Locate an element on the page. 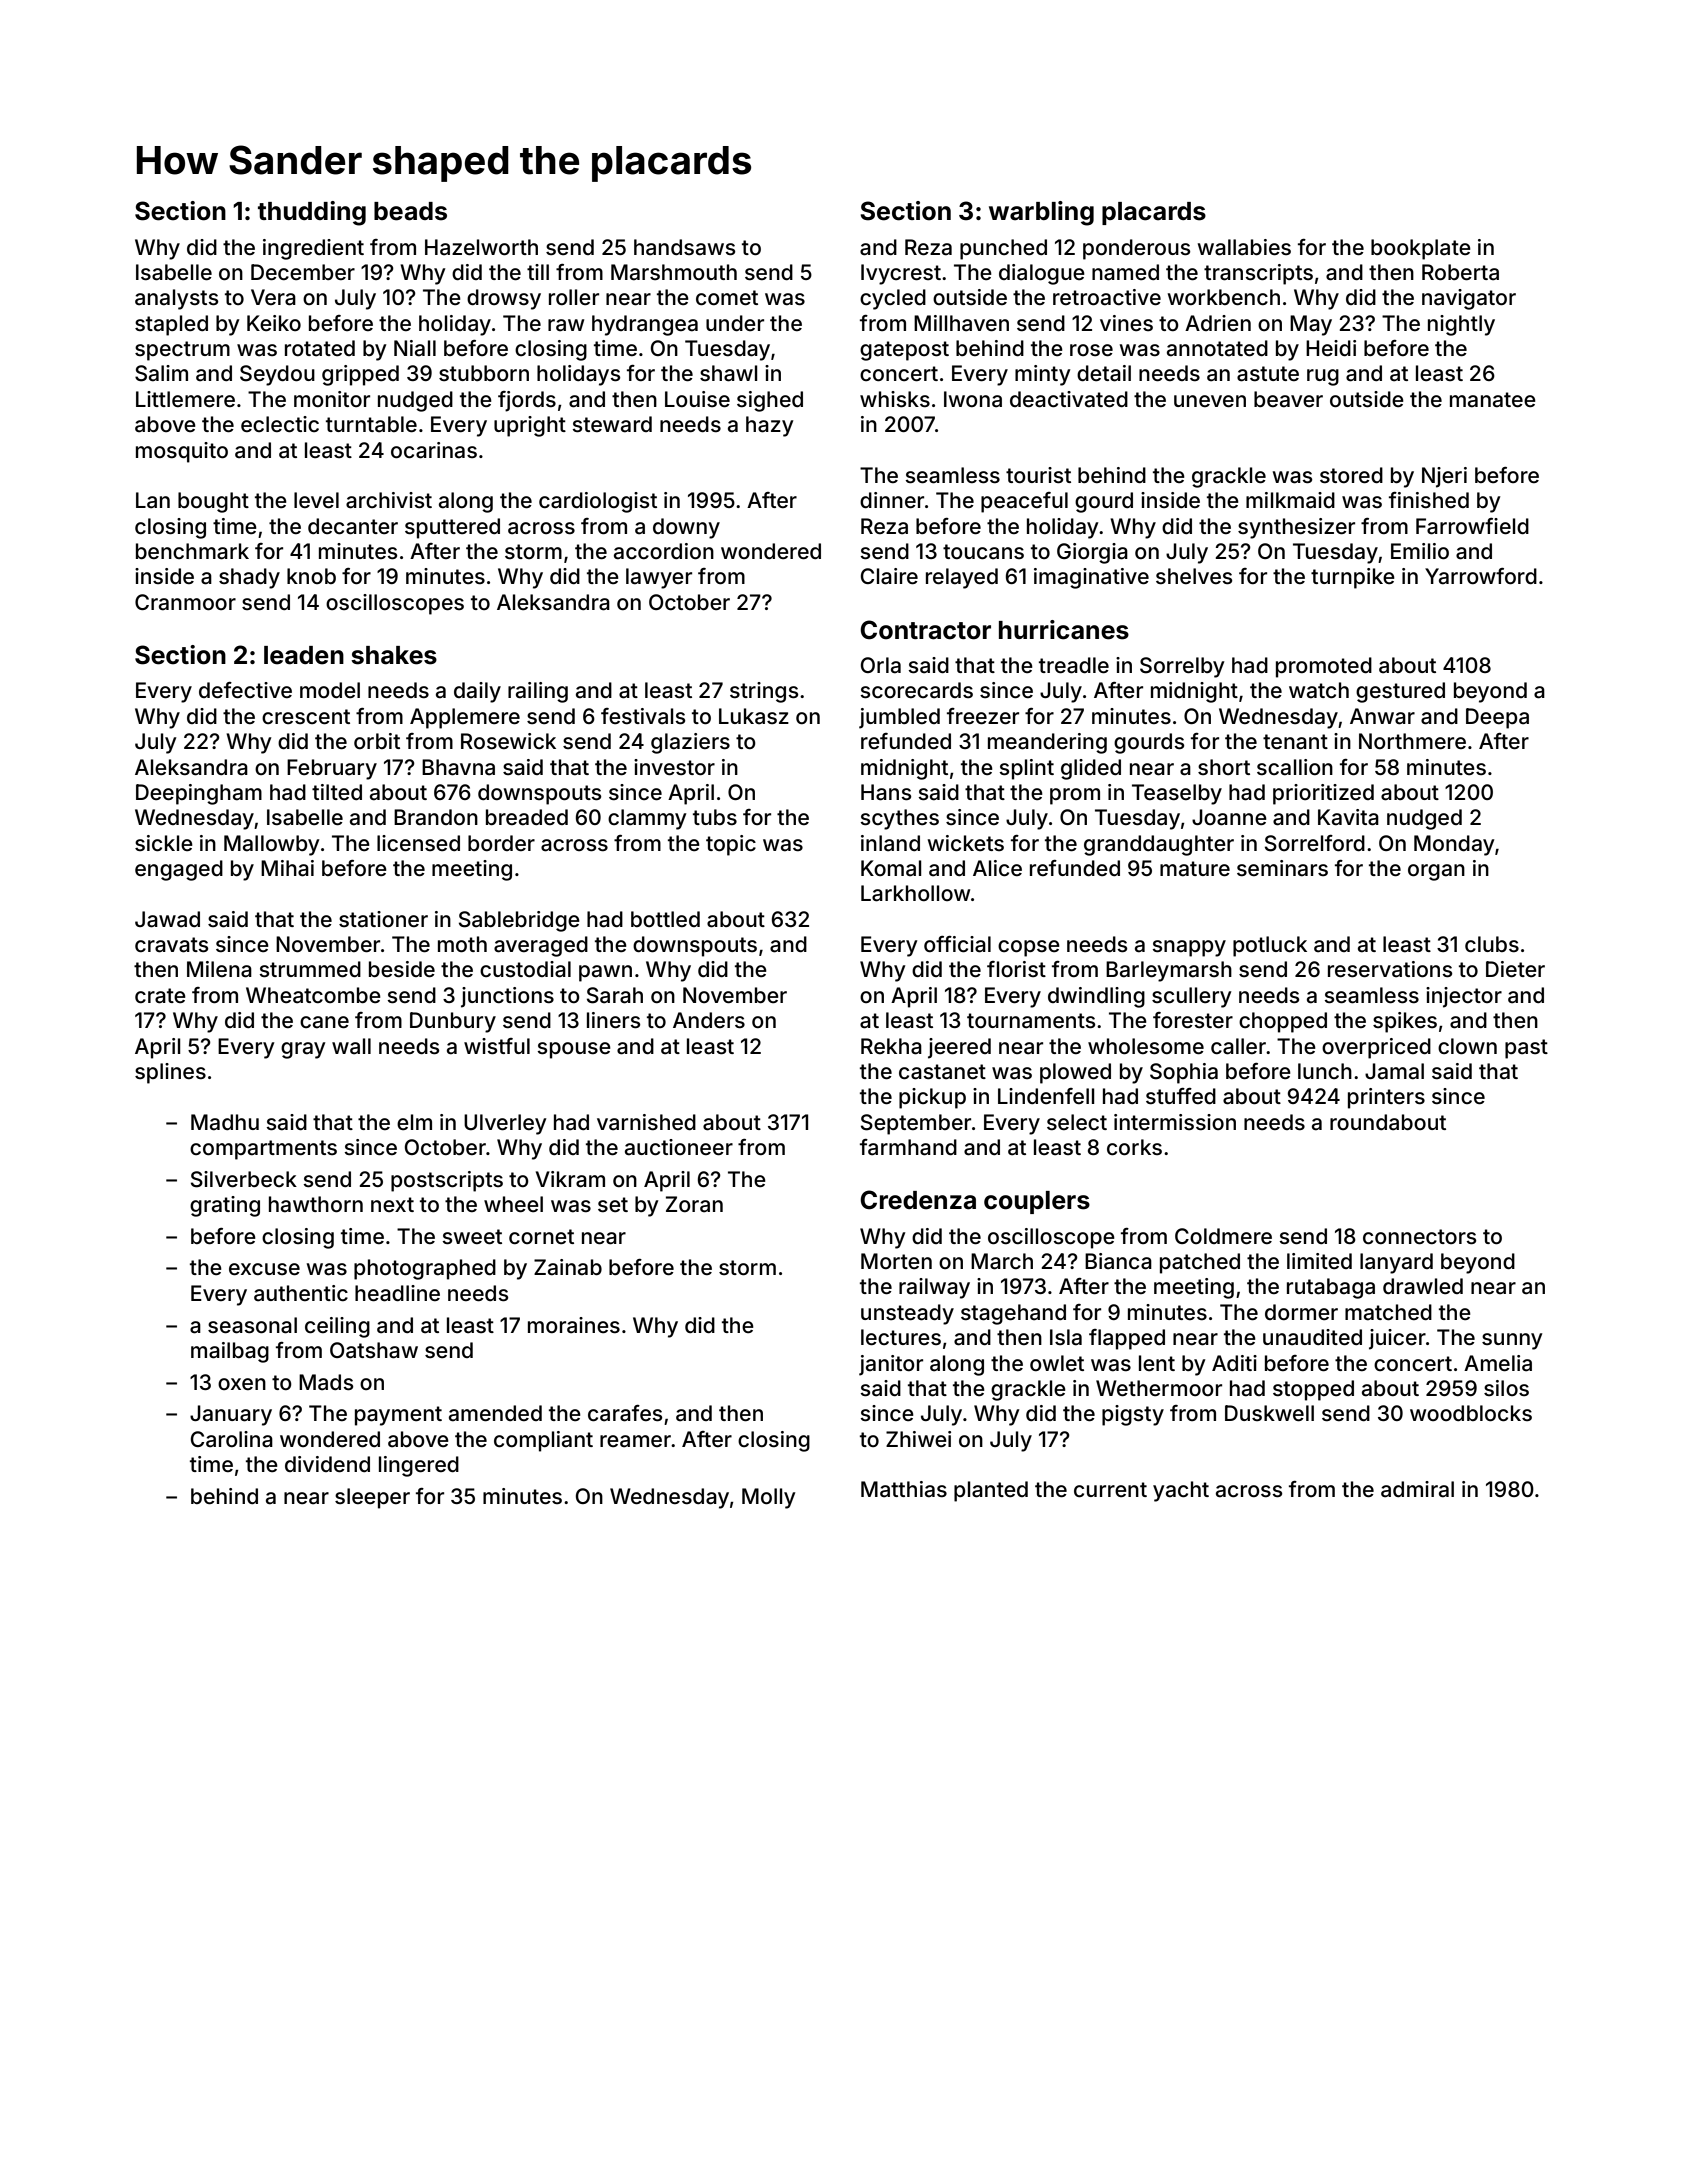 The height and width of the document is (2178, 1683). Claire is located at coordinates (889, 576).
